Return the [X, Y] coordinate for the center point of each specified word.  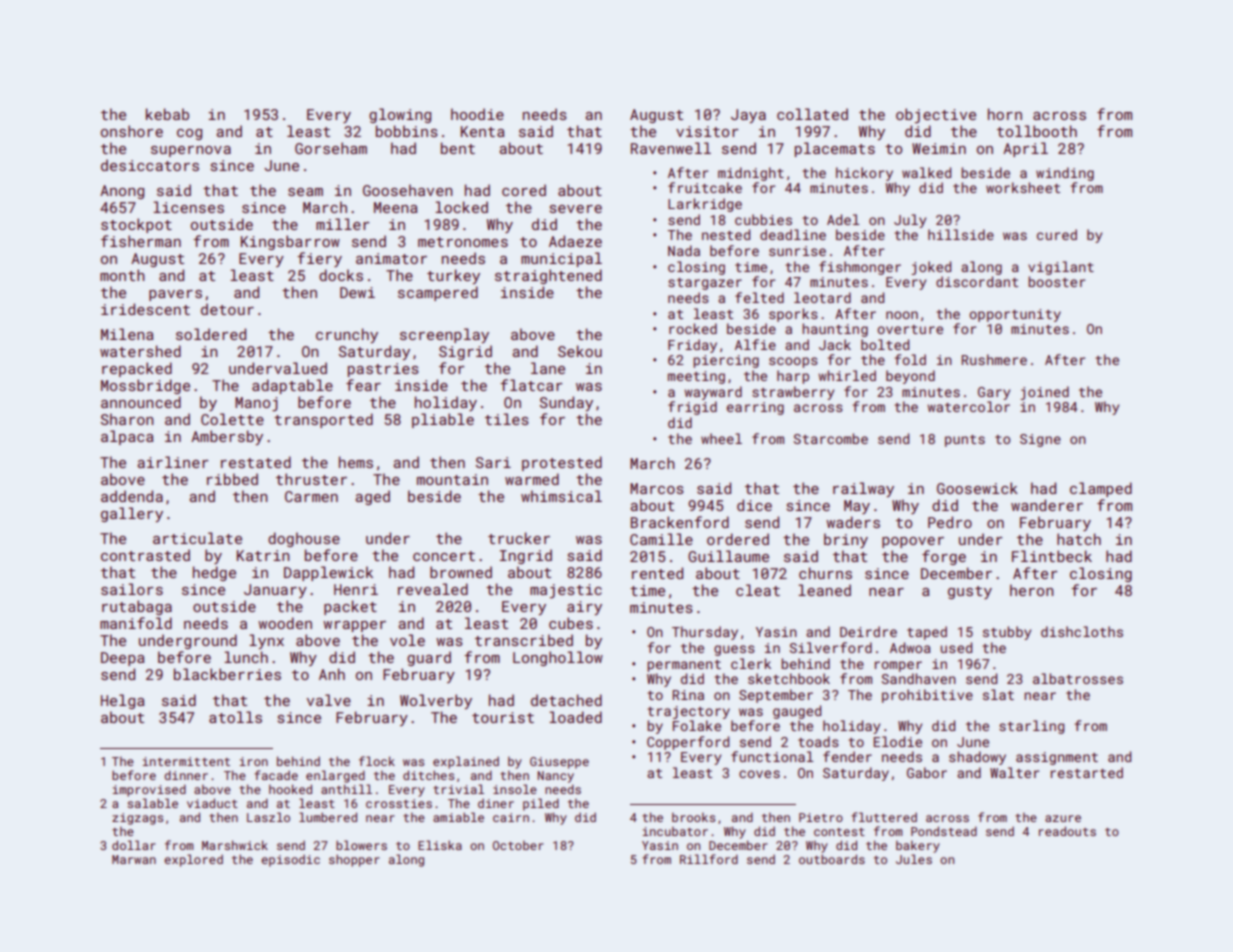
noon [902, 315]
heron [1031, 590]
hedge [214, 573]
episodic [290, 861]
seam [305, 192]
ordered [738, 539]
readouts [1067, 831]
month [122, 275]
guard [429, 658]
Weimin [939, 148]
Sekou [580, 351]
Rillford [709, 859]
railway [863, 489]
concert [444, 556]
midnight [751, 174]
